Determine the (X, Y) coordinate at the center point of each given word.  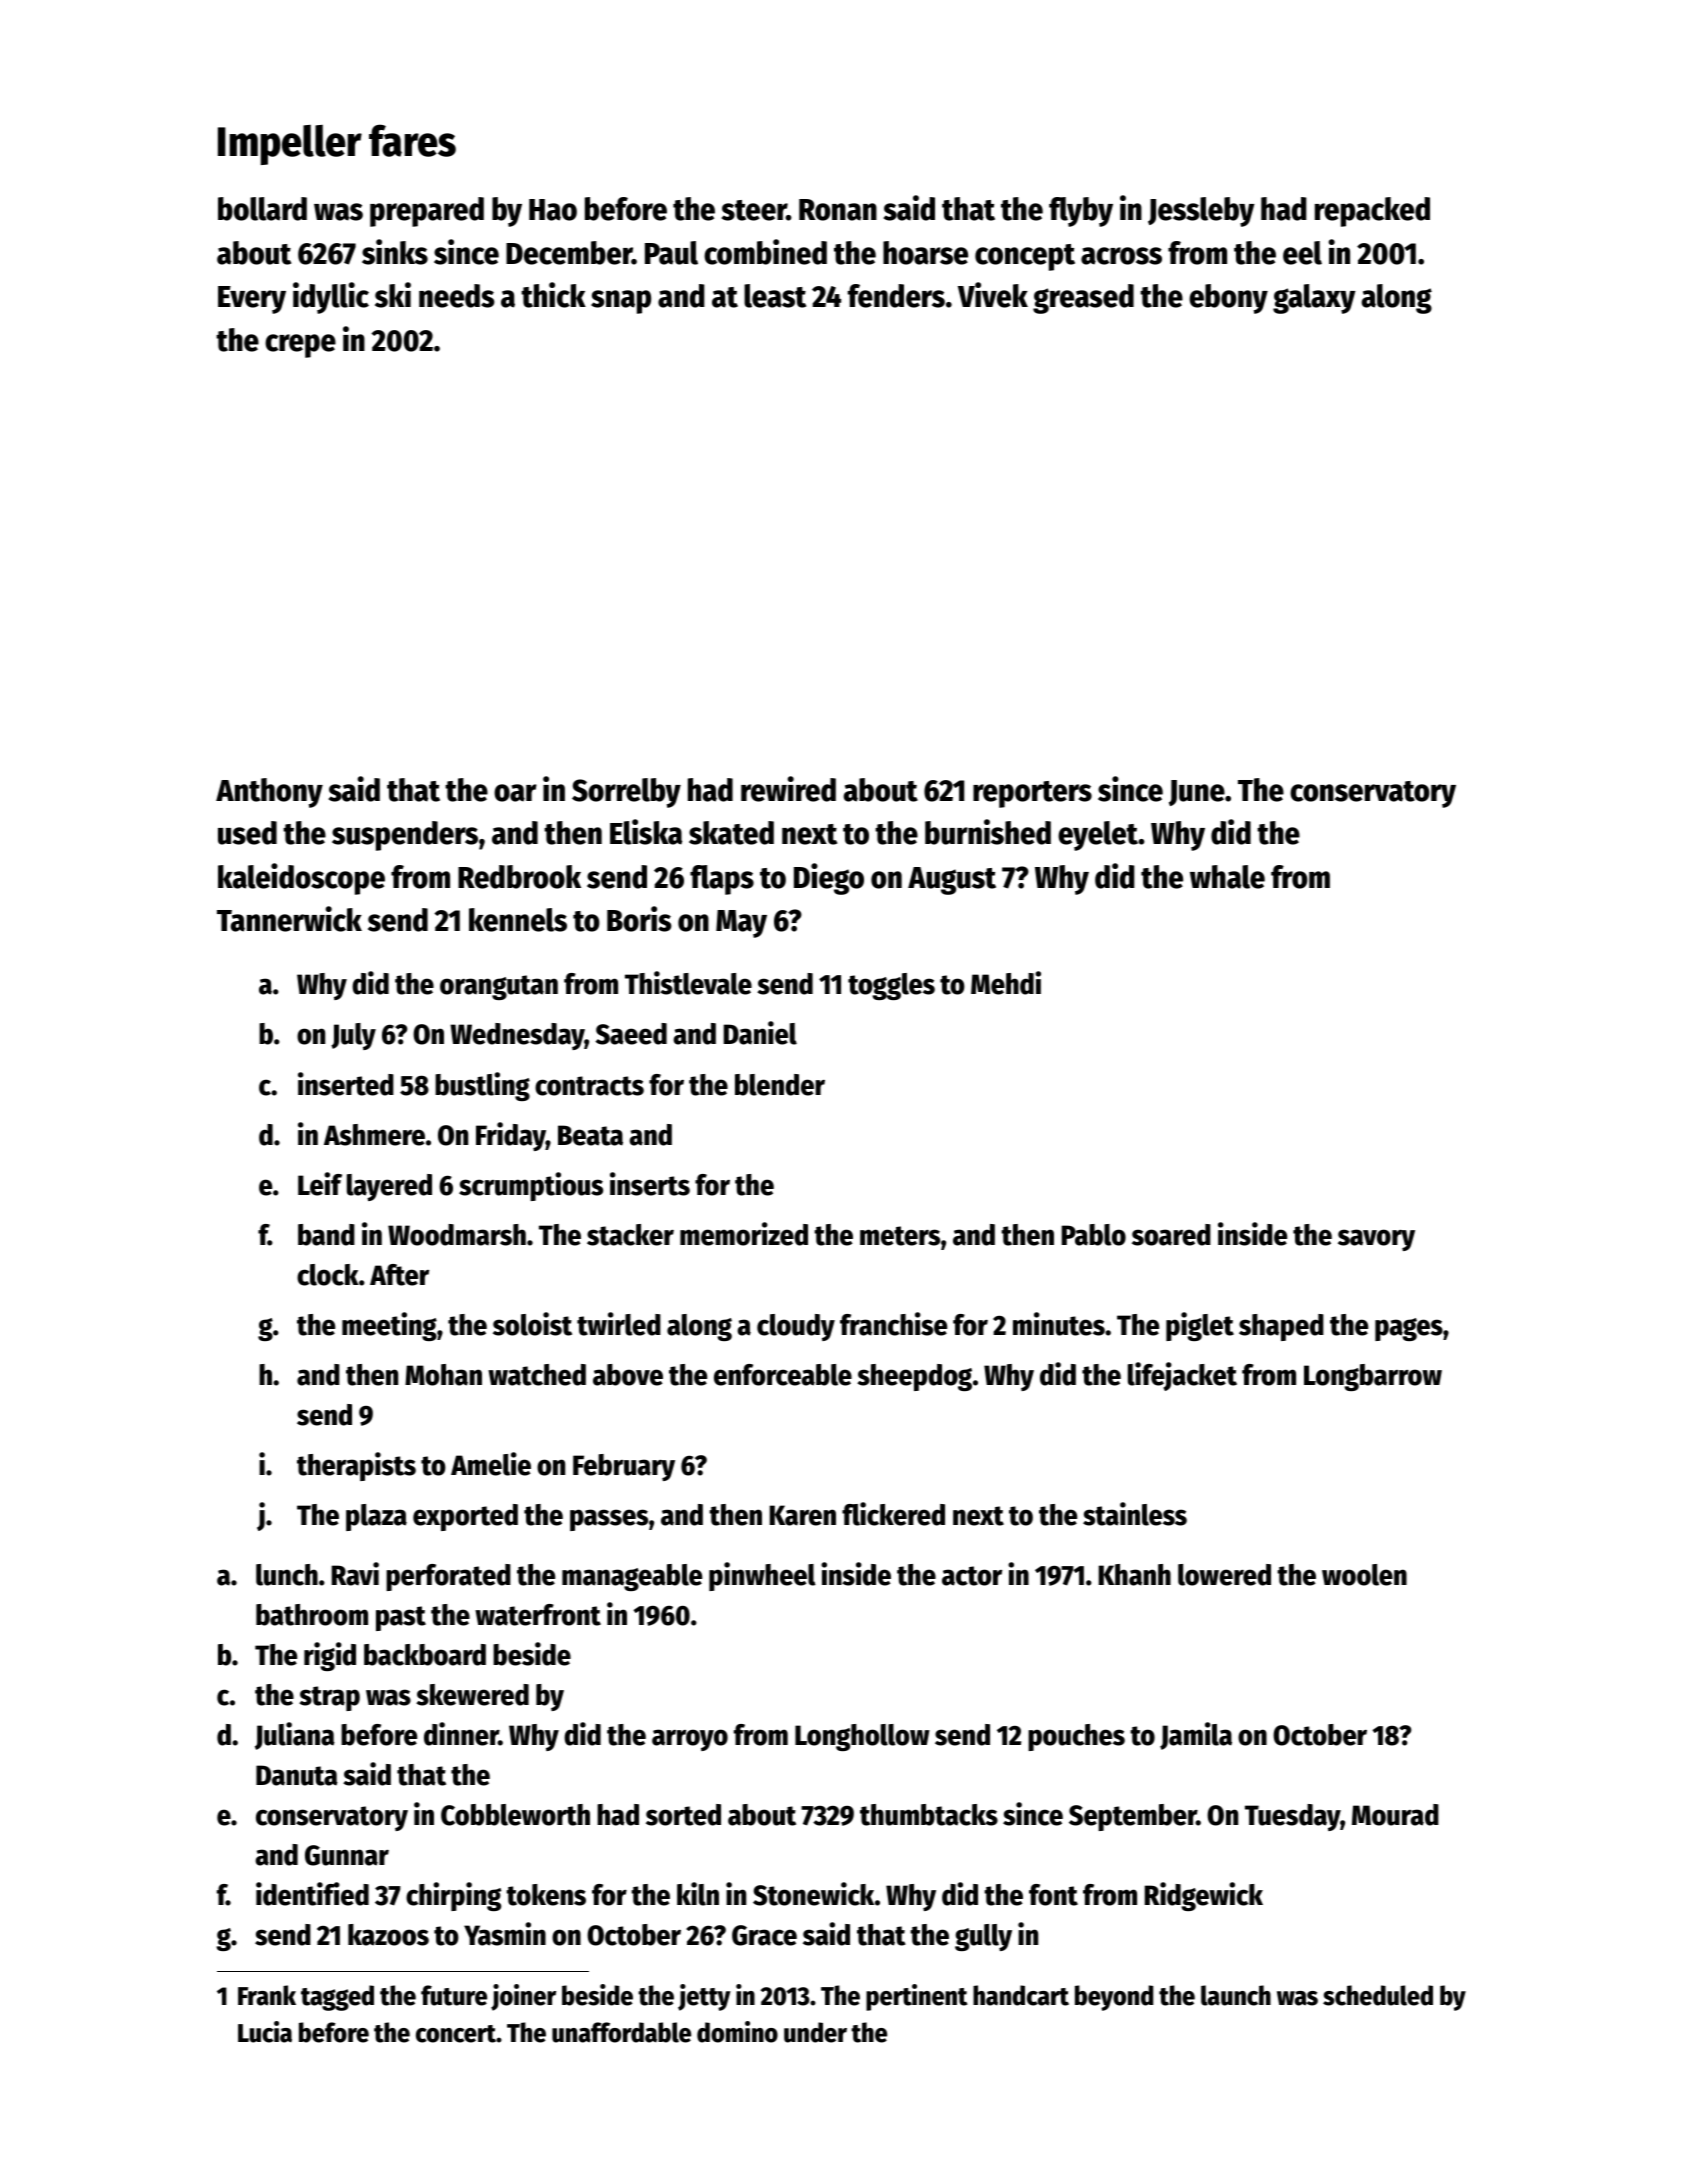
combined (765, 252)
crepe (300, 346)
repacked (1372, 212)
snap (621, 302)
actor (972, 1576)
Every (252, 300)
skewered (472, 1695)
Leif (320, 1184)
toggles (891, 986)
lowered (1224, 1575)
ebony (1228, 299)
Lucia (265, 2032)
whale (1227, 877)
